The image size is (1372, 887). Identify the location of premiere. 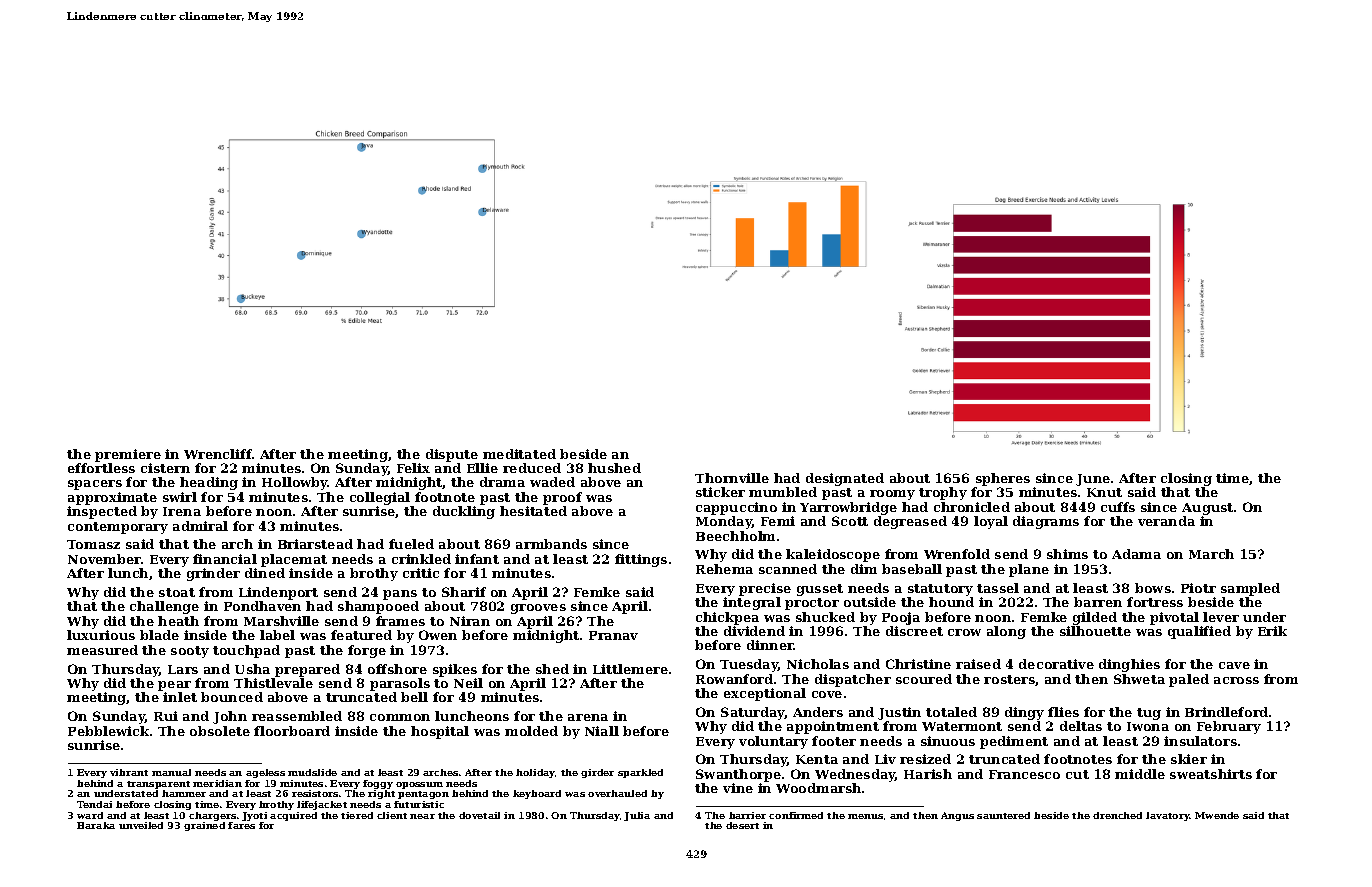
(128, 455).
